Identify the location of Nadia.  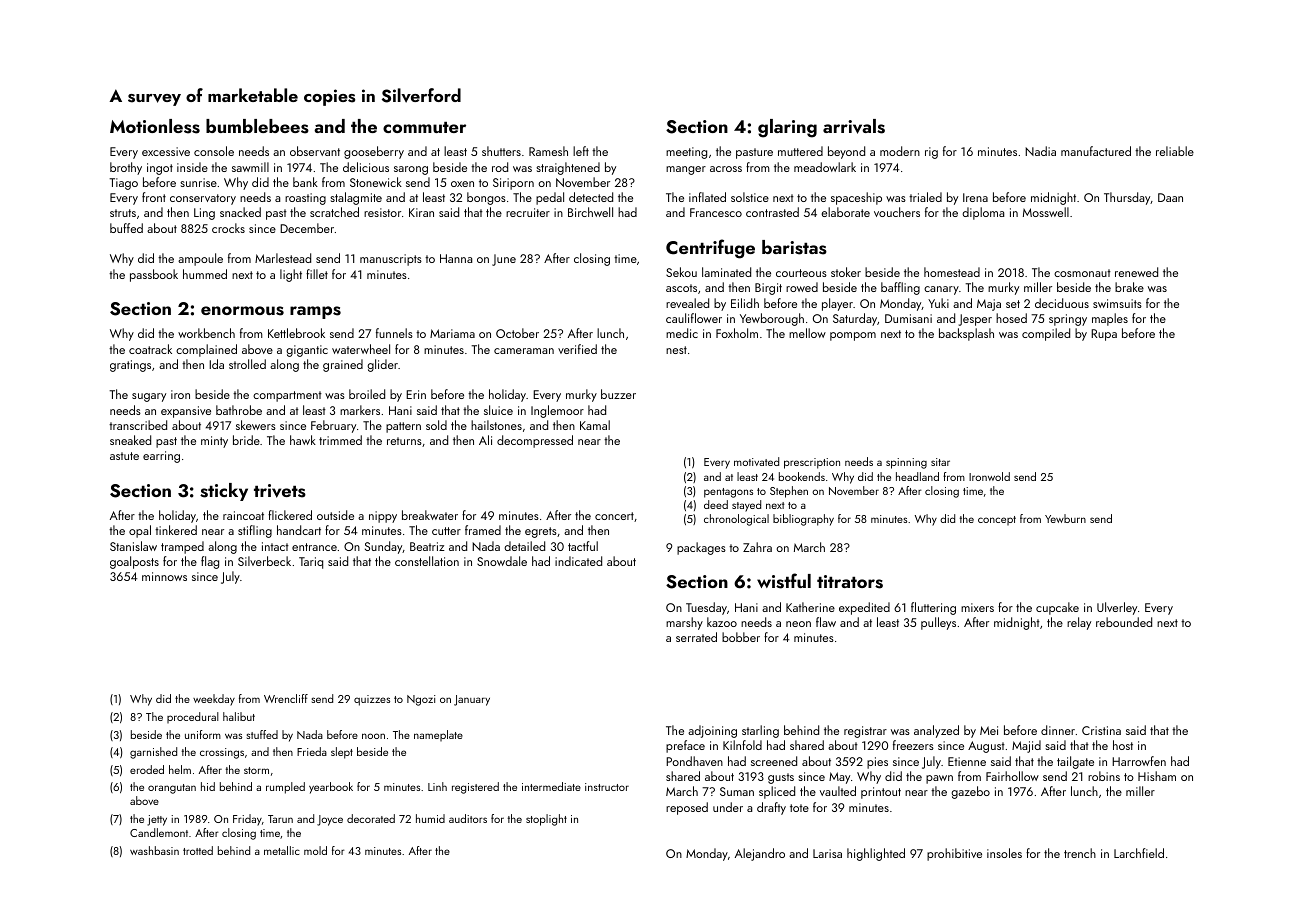
(1040, 151).
